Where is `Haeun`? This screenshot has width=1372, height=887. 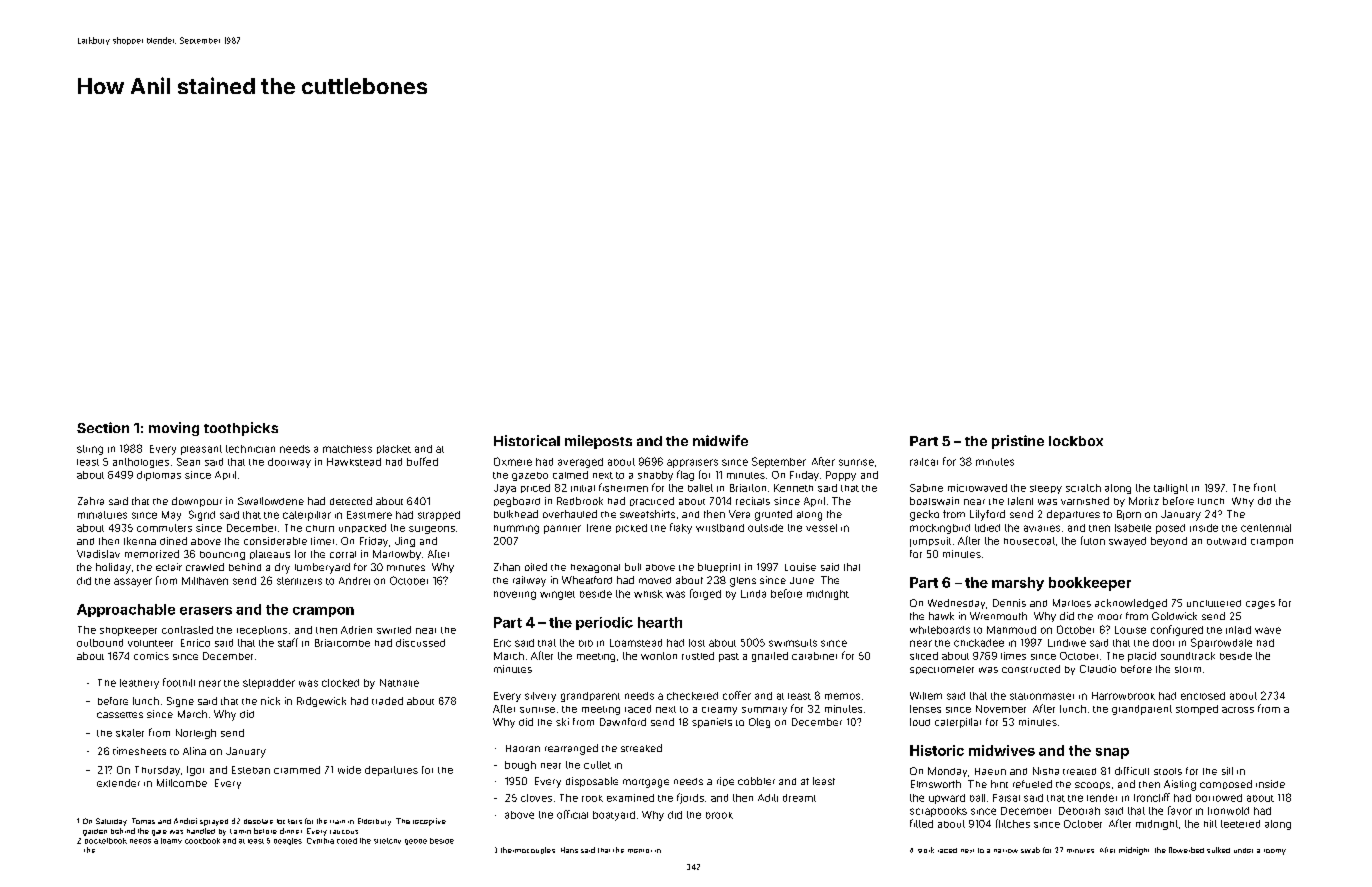 Haeun is located at coordinates (990, 771).
